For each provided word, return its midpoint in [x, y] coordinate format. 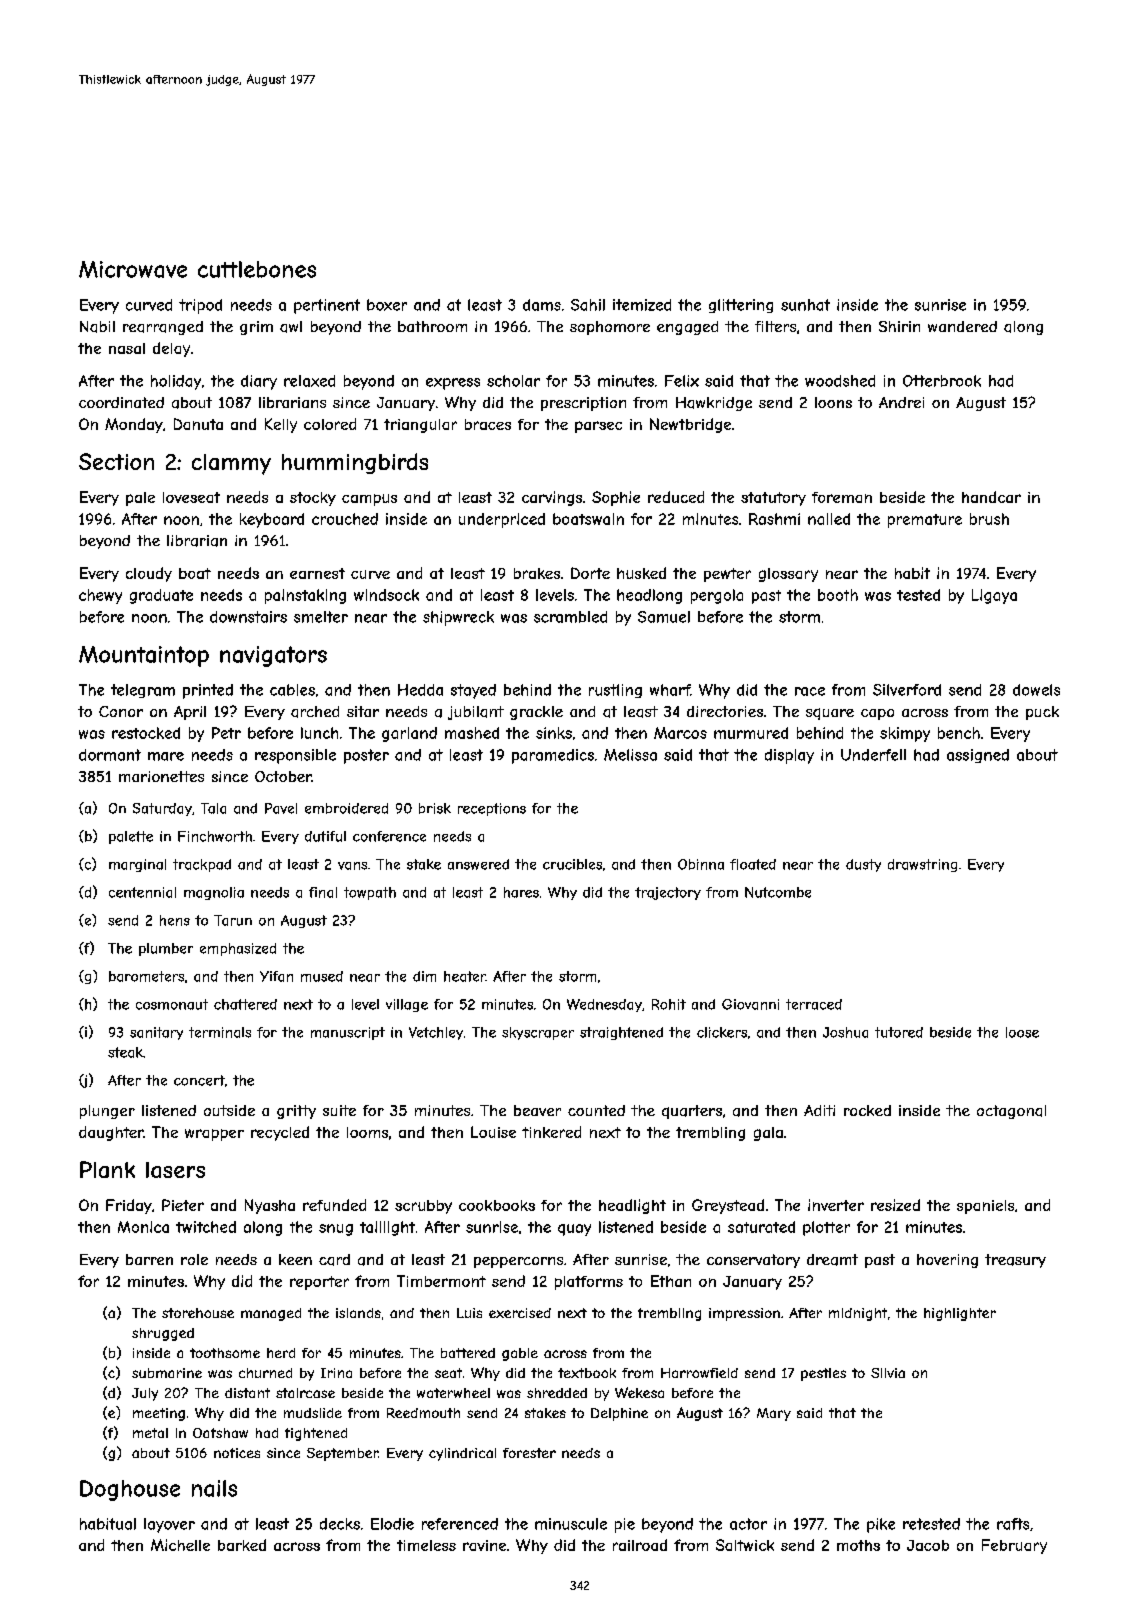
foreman [842, 497]
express [453, 384]
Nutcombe [778, 892]
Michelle [180, 1545]
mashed [472, 733]
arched [315, 712]
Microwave [133, 269]
